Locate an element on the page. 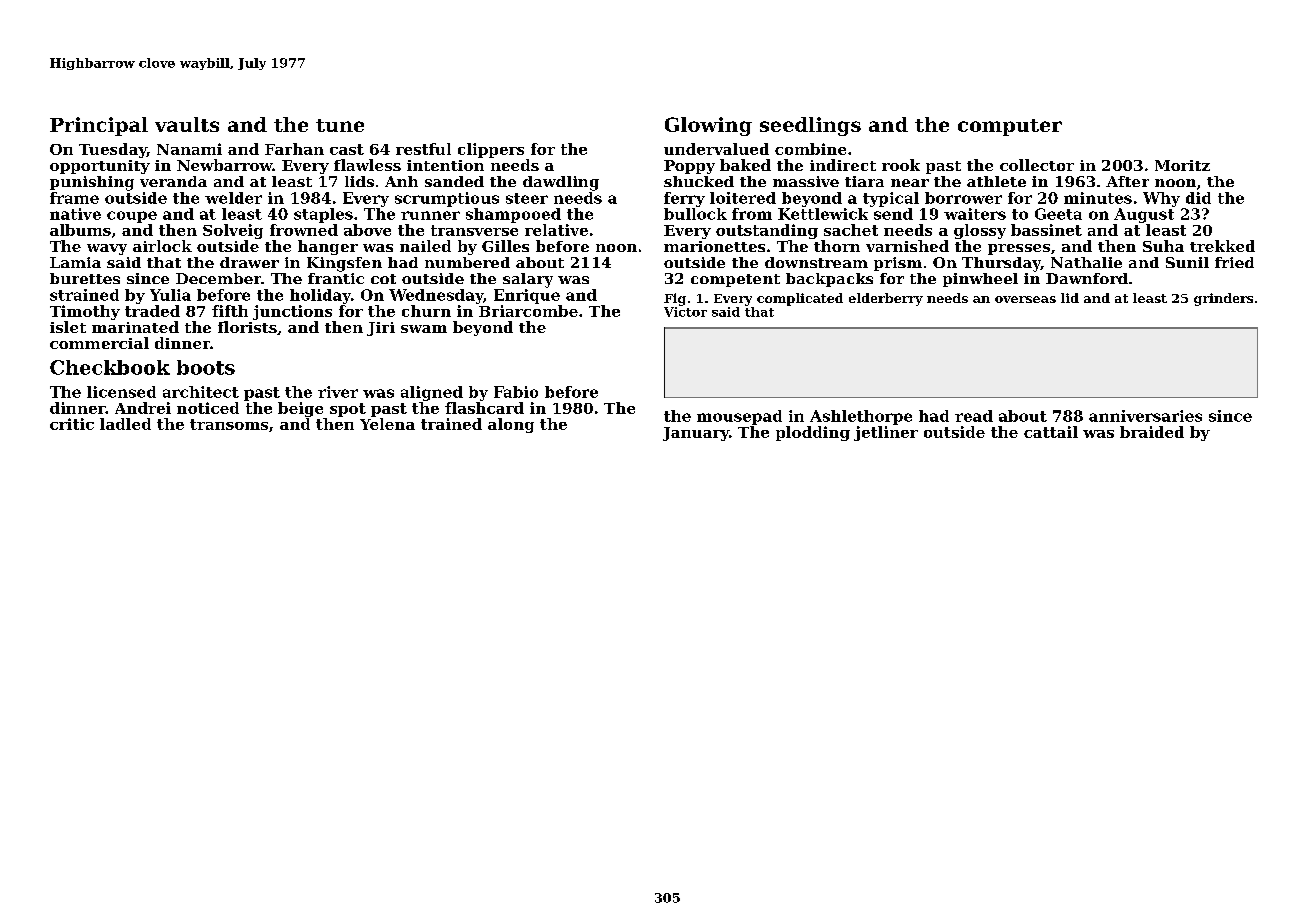 This document has height=924, width=1308. sanded is located at coordinates (454, 181).
